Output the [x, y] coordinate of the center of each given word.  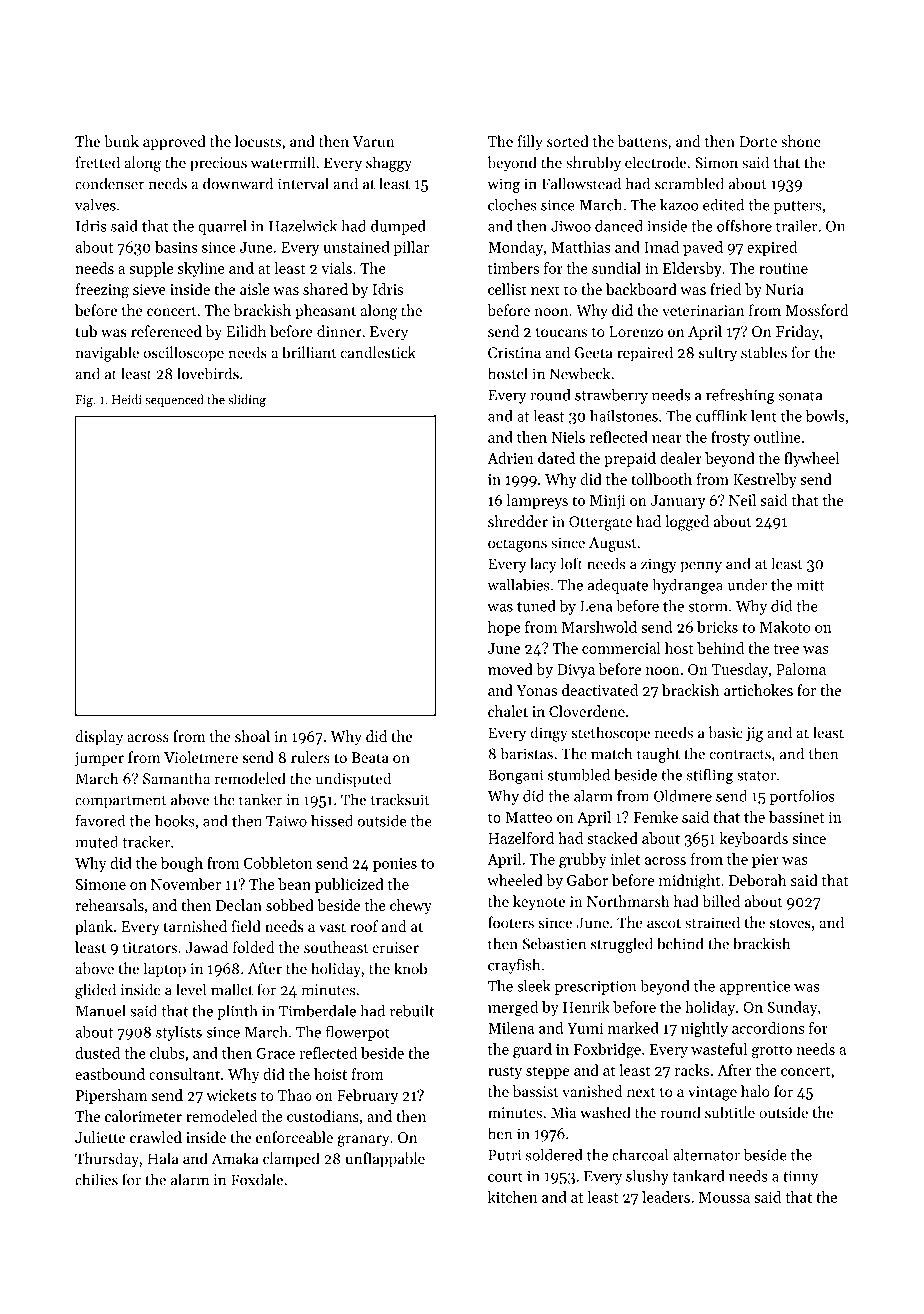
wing [503, 185]
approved [174, 142]
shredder [518, 521]
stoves [790, 923]
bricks [717, 627]
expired [772, 248]
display [99, 738]
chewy [411, 906]
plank [94, 927]
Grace [275, 1053]
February [367, 1096]
